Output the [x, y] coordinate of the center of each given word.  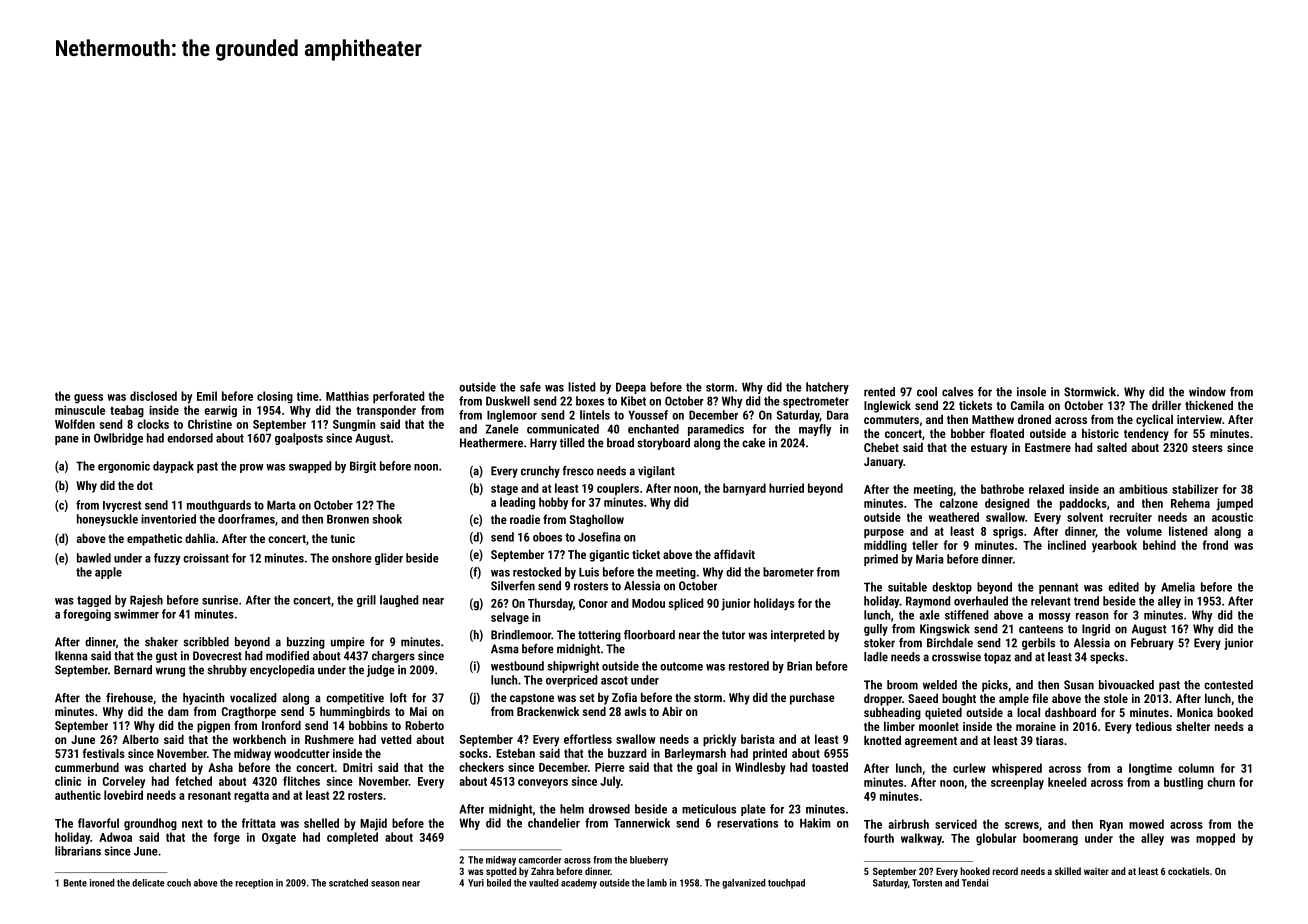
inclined [1067, 545]
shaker [161, 642]
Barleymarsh [695, 754]
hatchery [827, 388]
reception [254, 884]
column [1196, 768]
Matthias [347, 396]
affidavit [734, 554]
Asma [505, 649]
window [1207, 392]
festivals [104, 753]
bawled [94, 558]
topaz [997, 658]
